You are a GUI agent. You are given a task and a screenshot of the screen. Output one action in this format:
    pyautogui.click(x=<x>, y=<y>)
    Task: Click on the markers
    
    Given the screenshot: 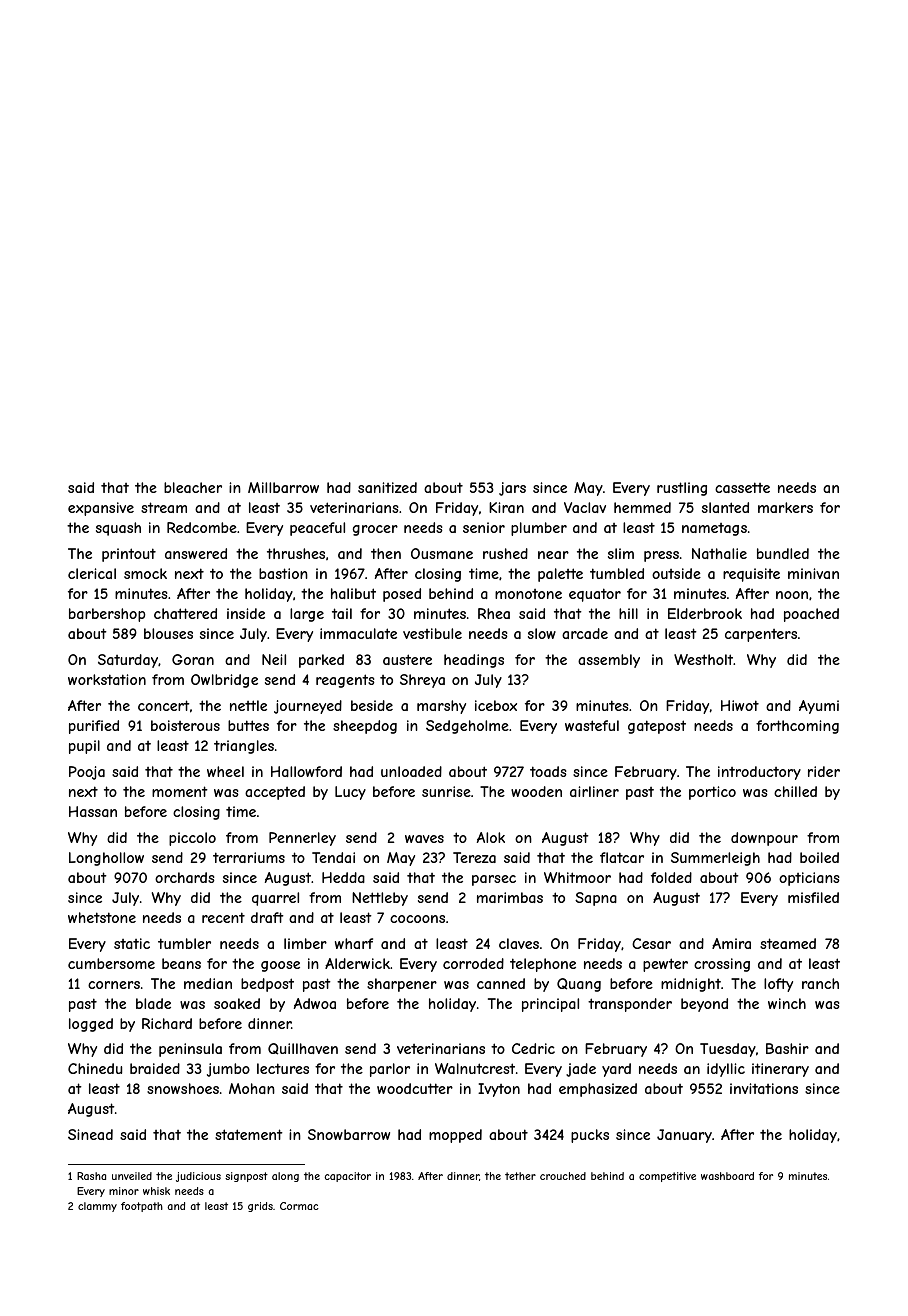 What is the action you would take?
    pyautogui.click(x=785, y=507)
